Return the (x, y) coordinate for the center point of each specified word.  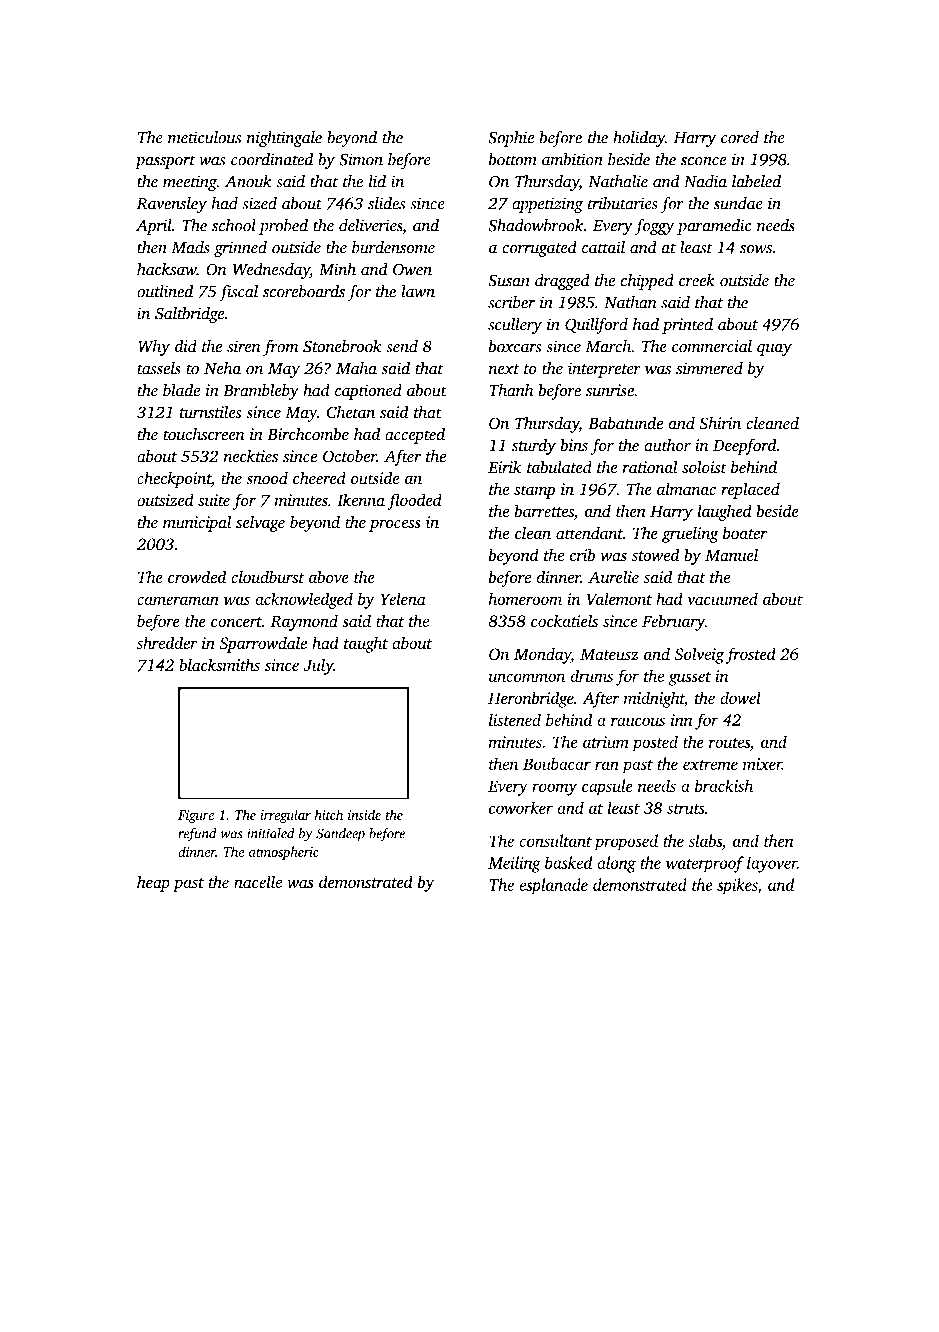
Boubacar (557, 763)
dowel (740, 697)
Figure (196, 816)
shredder (167, 642)
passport (165, 162)
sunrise (610, 390)
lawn (418, 291)
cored (740, 137)
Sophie (511, 139)
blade (181, 390)
